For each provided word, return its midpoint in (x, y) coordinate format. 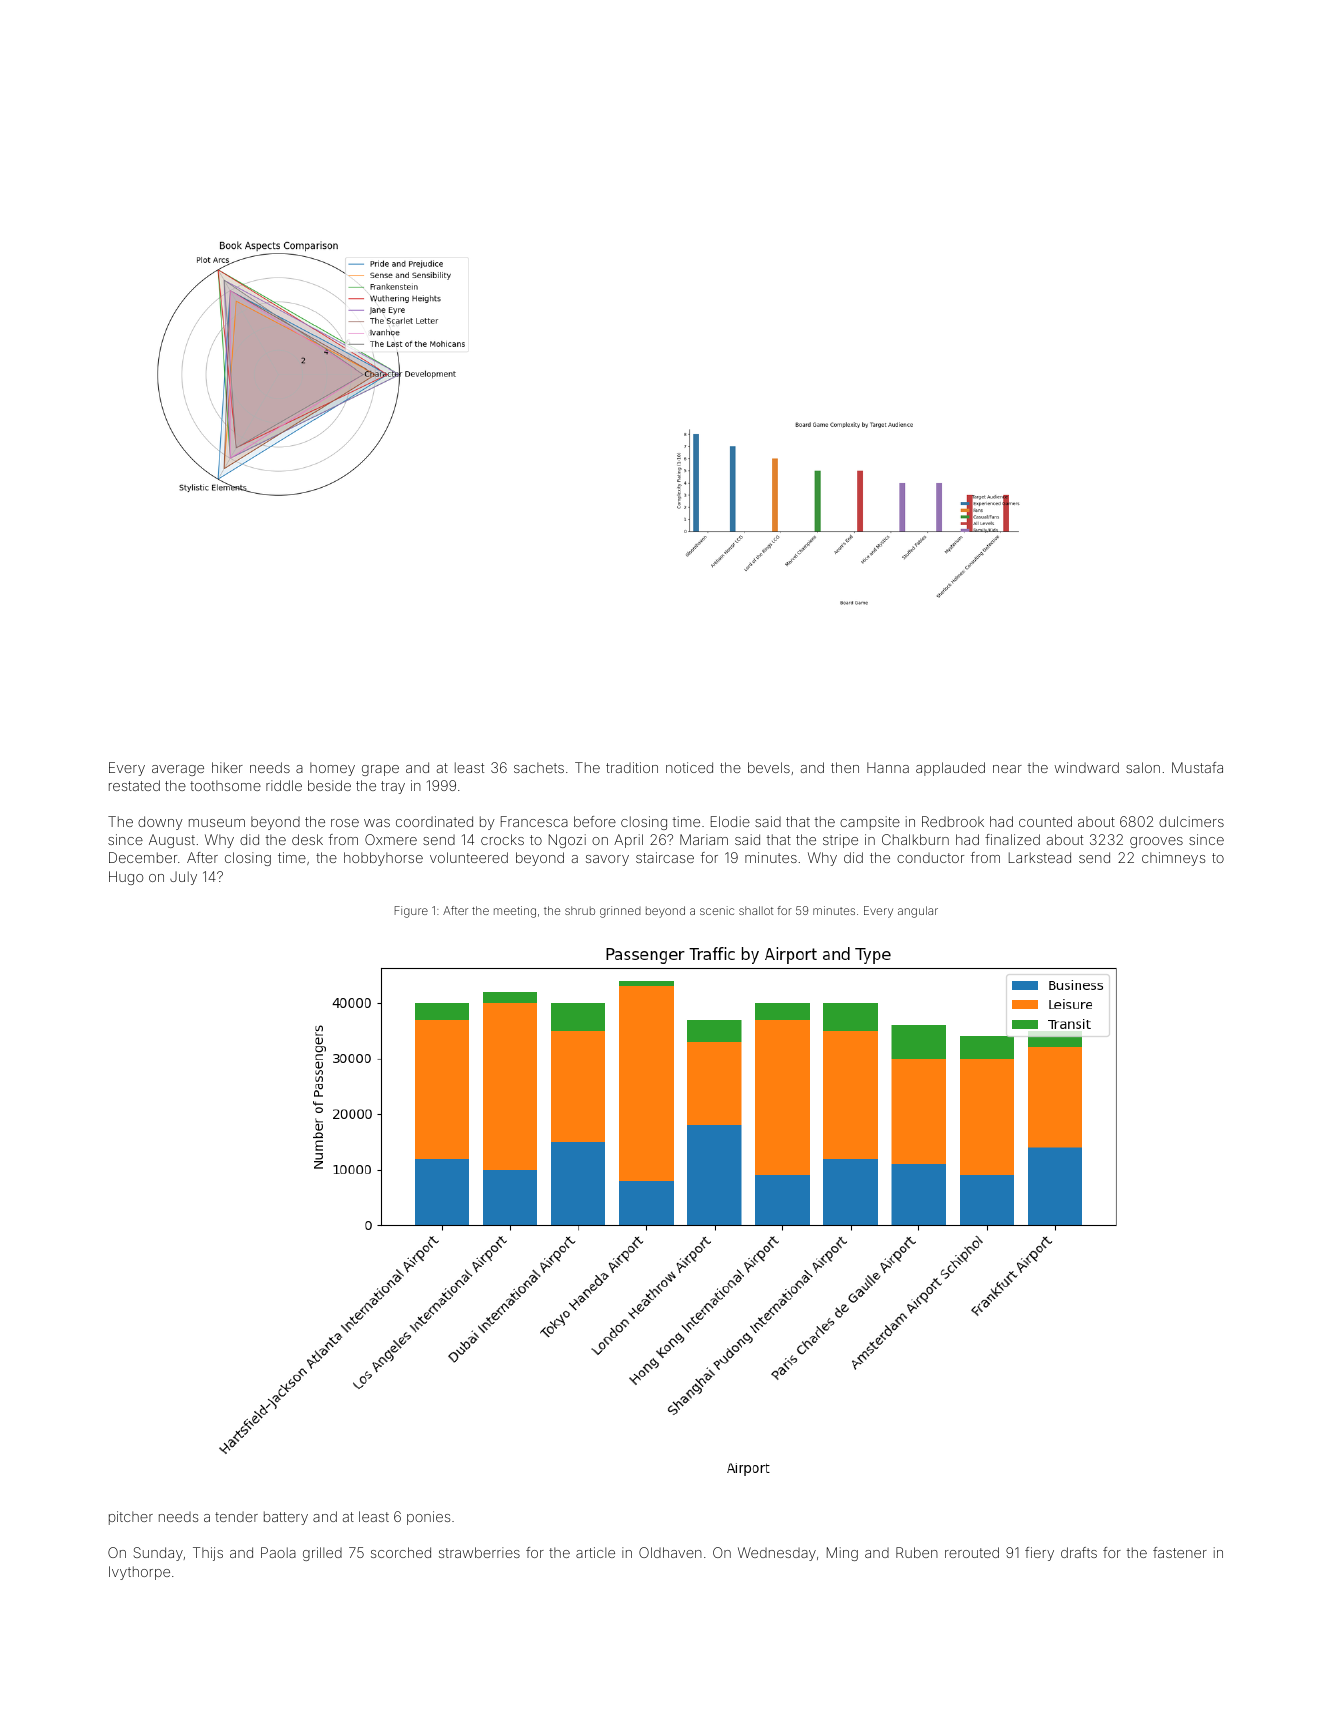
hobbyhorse (383, 859)
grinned (620, 912)
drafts (1079, 1552)
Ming (842, 1554)
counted (1045, 821)
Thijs (208, 1554)
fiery (1039, 1554)
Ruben (917, 1552)
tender (236, 1517)
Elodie (730, 821)
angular (918, 912)
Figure (411, 912)
